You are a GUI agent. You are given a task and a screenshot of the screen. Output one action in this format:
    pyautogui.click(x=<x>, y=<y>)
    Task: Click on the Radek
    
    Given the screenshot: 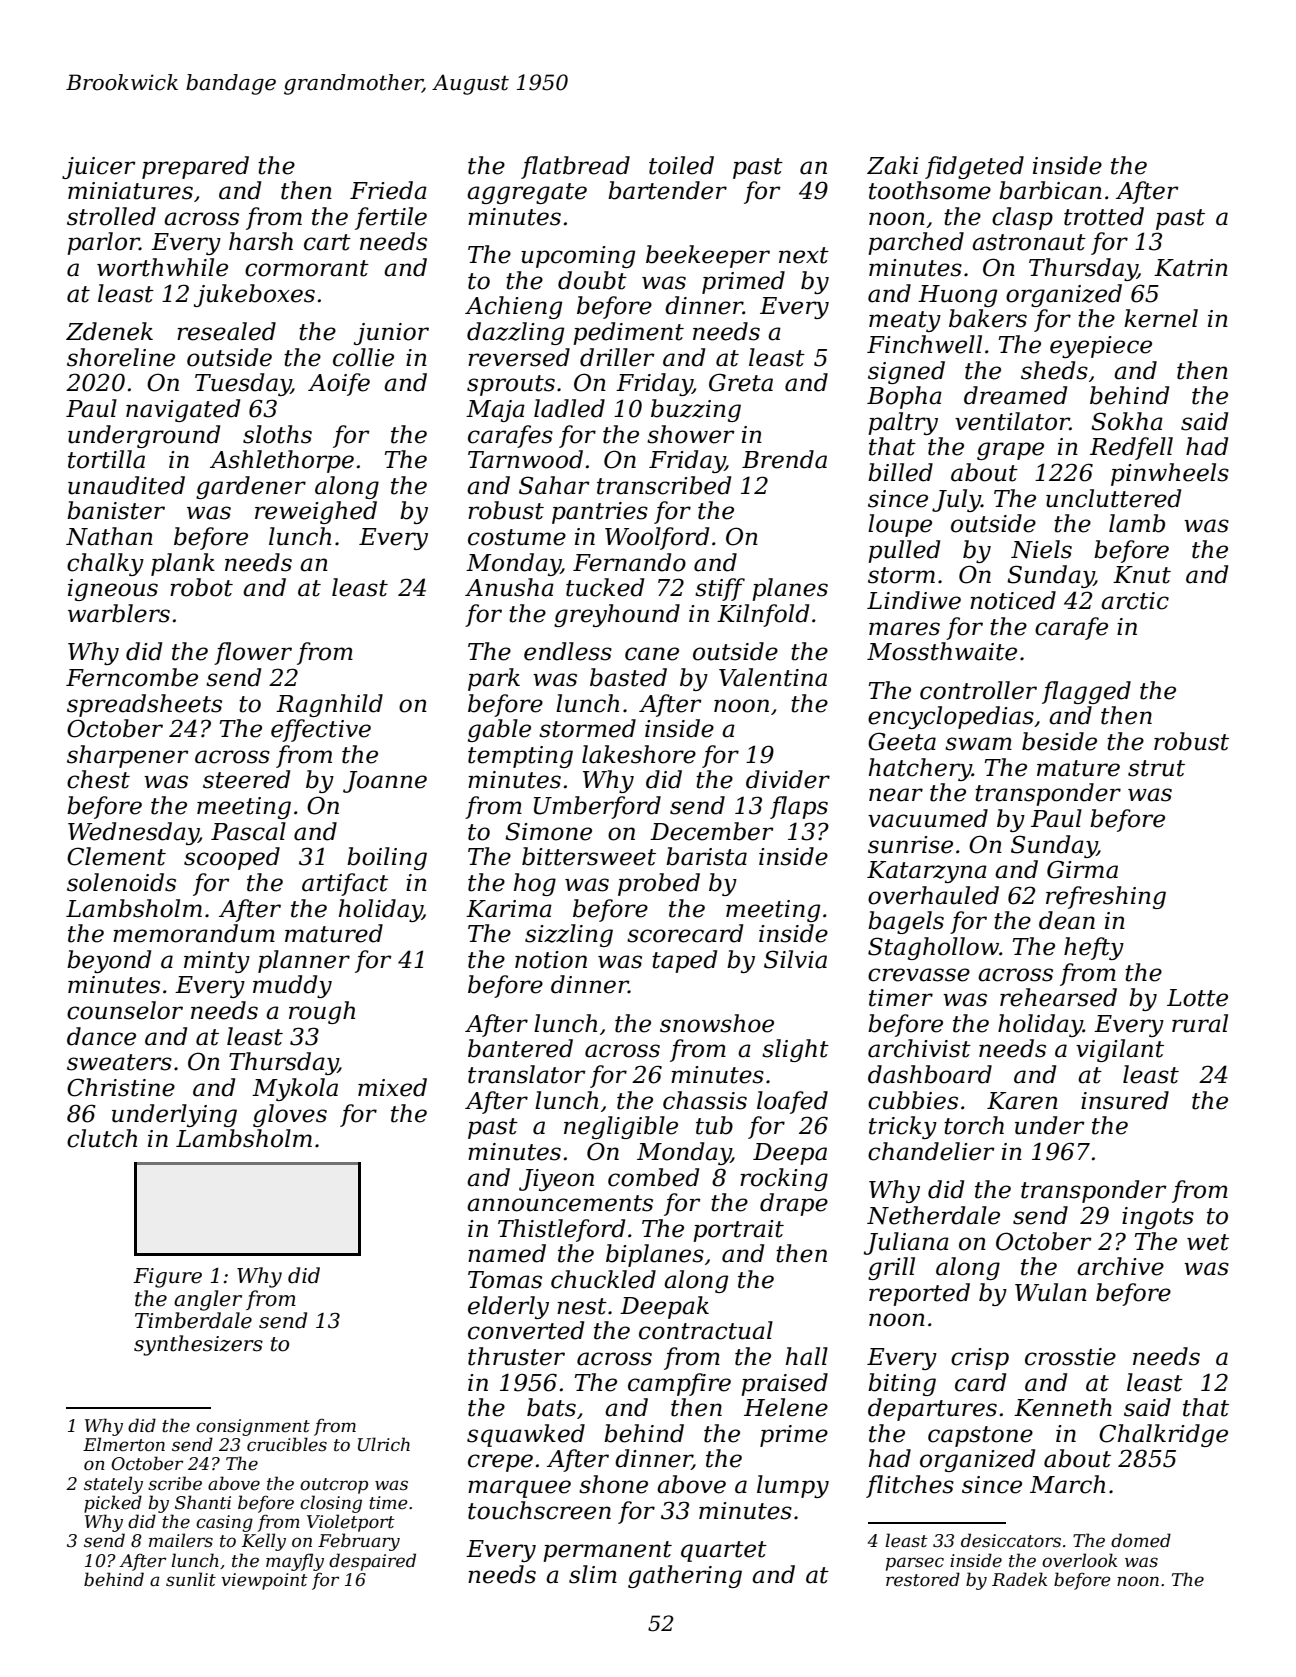 What is the action you would take?
    pyautogui.click(x=1019, y=1579)
